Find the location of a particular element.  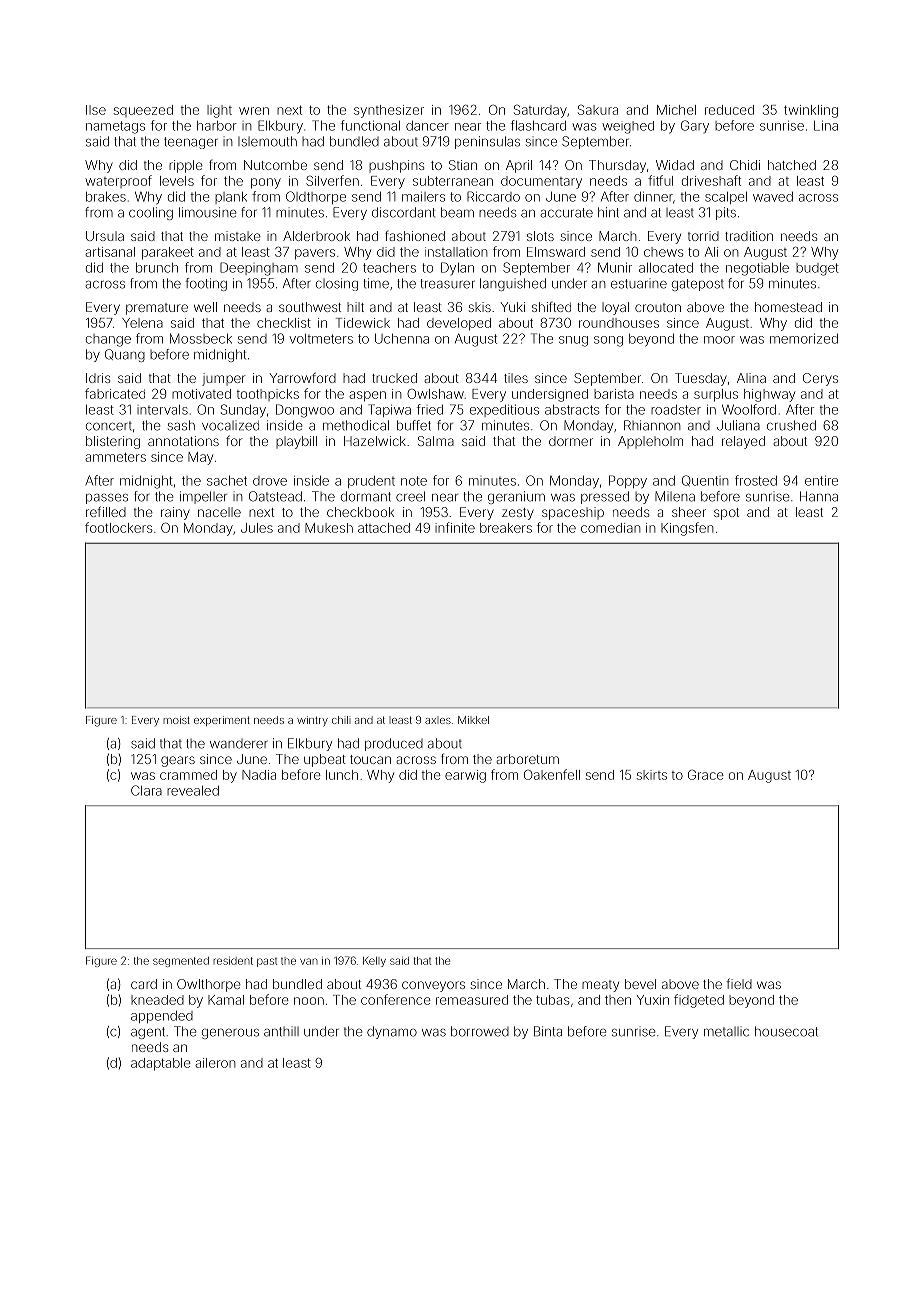

borrowed is located at coordinates (480, 1031).
